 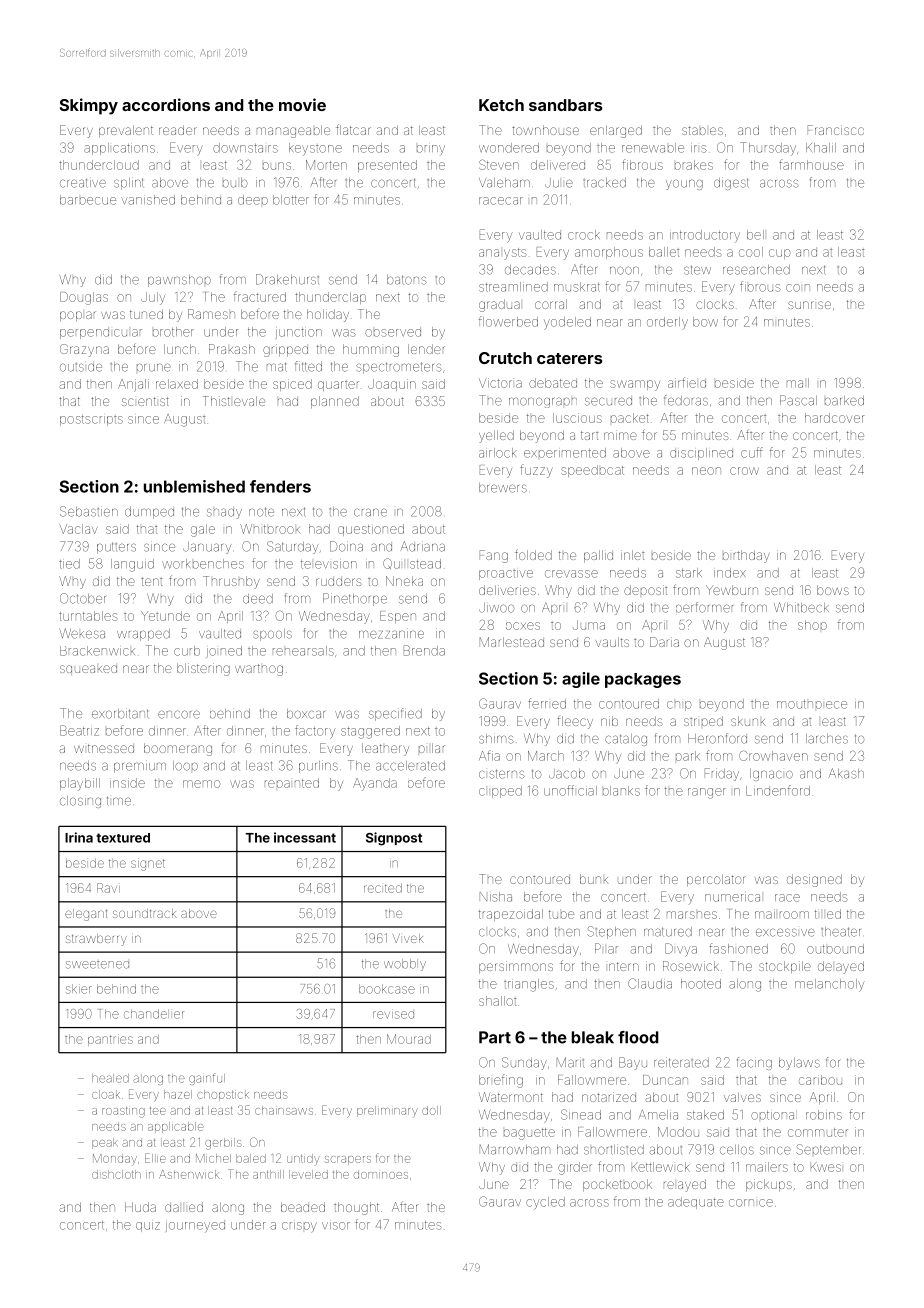 What do you see at coordinates (833, 590) in the screenshot?
I see `bows` at bounding box center [833, 590].
